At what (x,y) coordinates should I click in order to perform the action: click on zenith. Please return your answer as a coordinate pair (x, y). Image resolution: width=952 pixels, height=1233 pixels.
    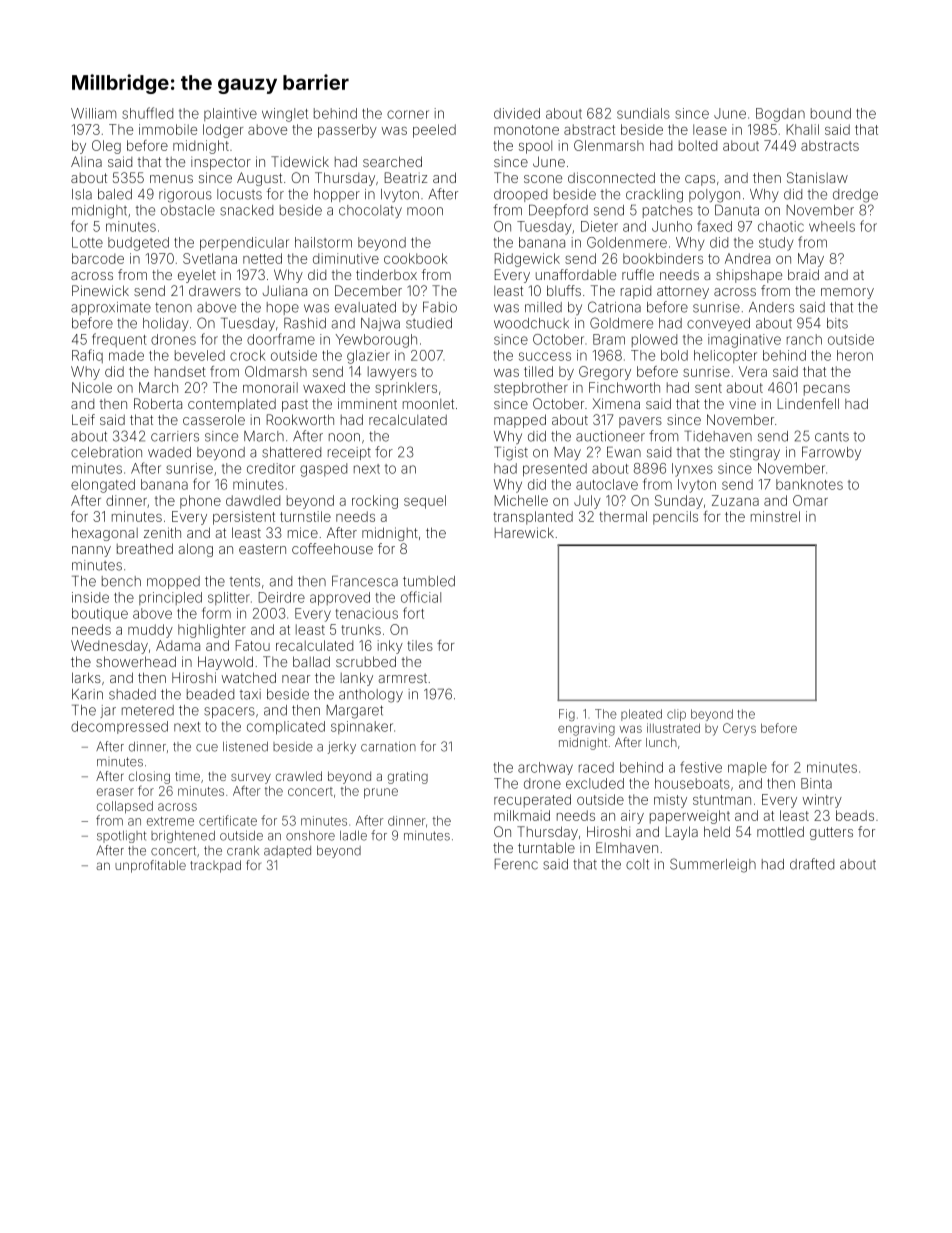
    Looking at the image, I should click on (162, 532).
